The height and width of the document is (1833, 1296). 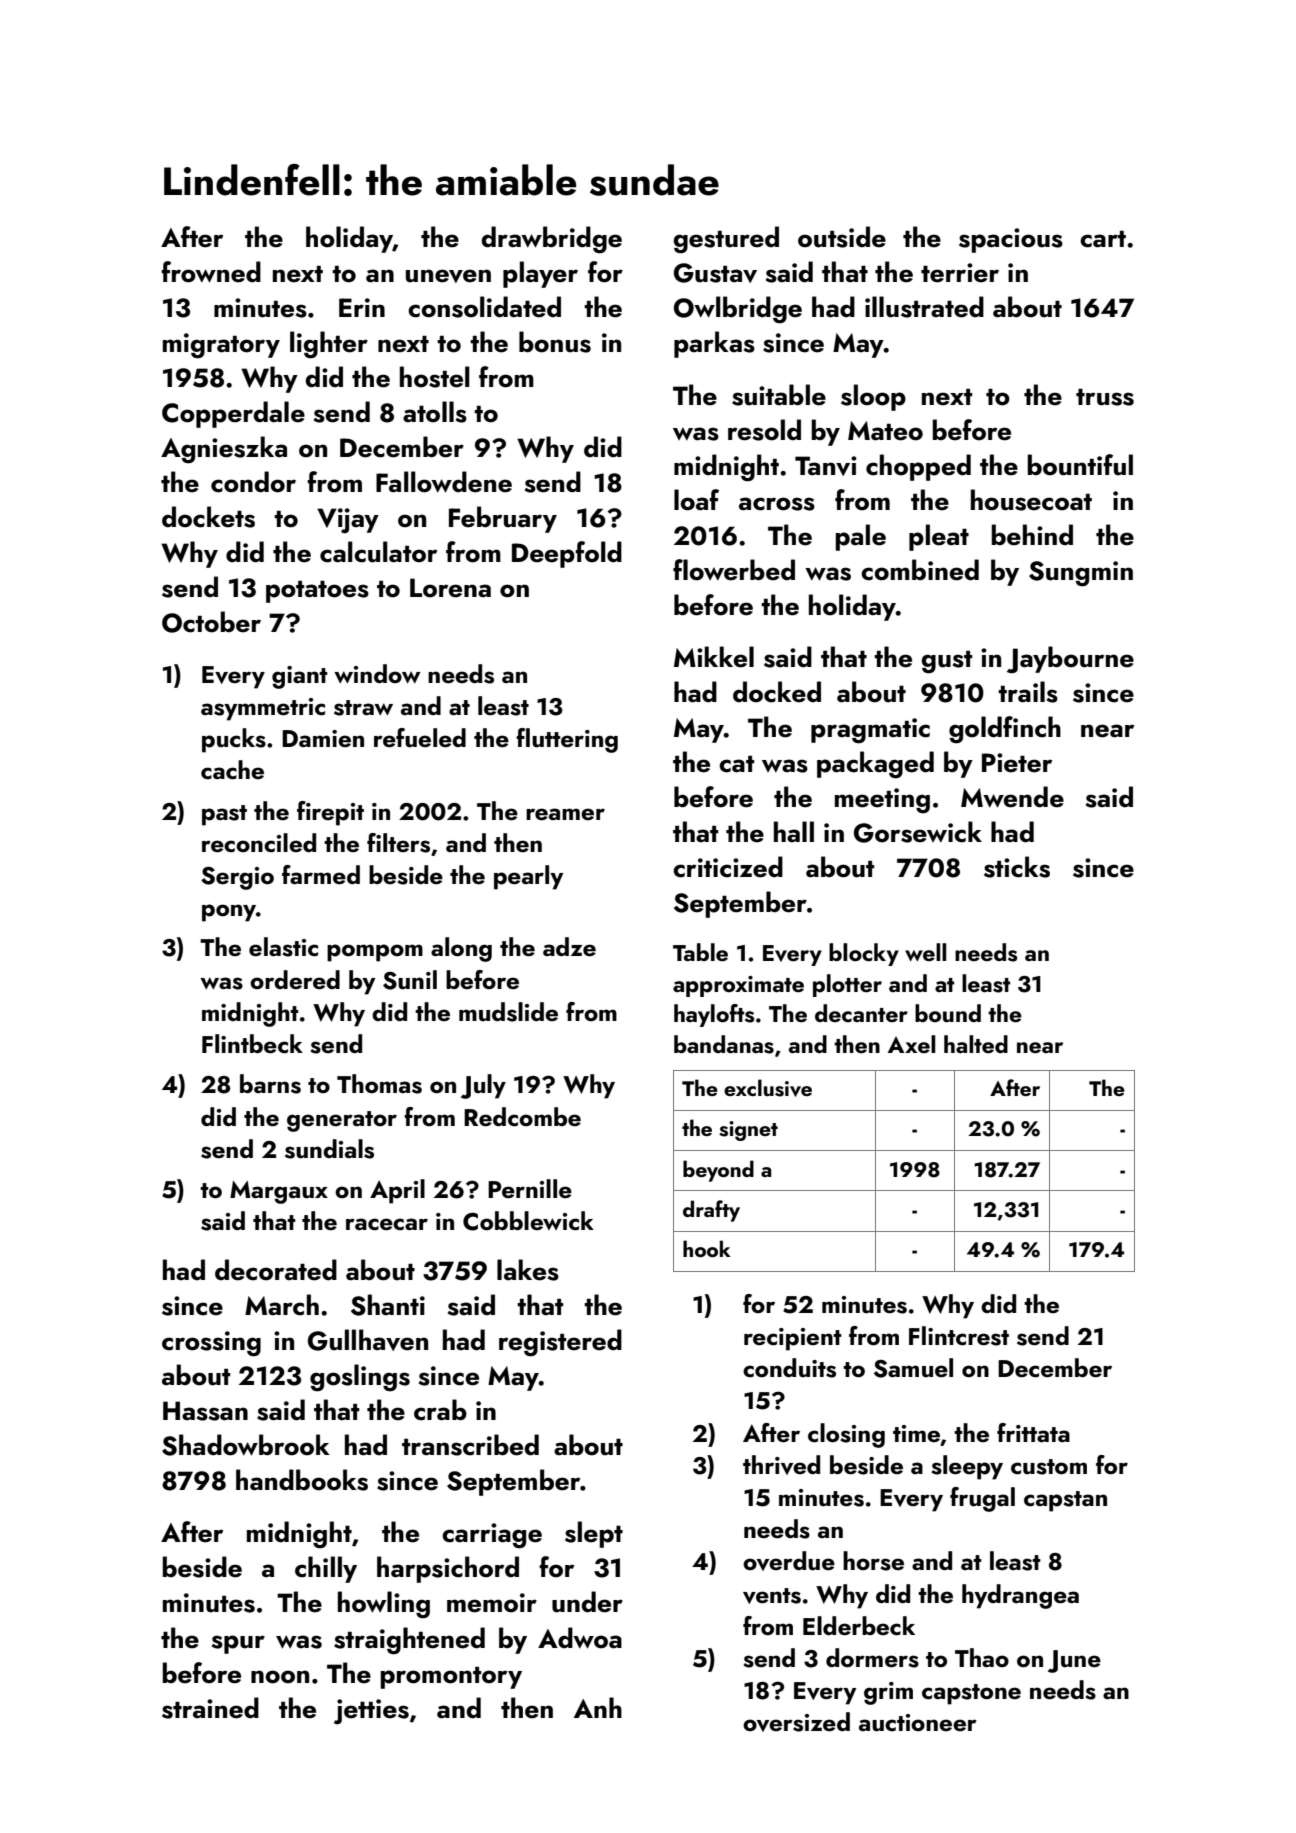 What do you see at coordinates (470, 1445) in the document?
I see `transcribed` at bounding box center [470, 1445].
